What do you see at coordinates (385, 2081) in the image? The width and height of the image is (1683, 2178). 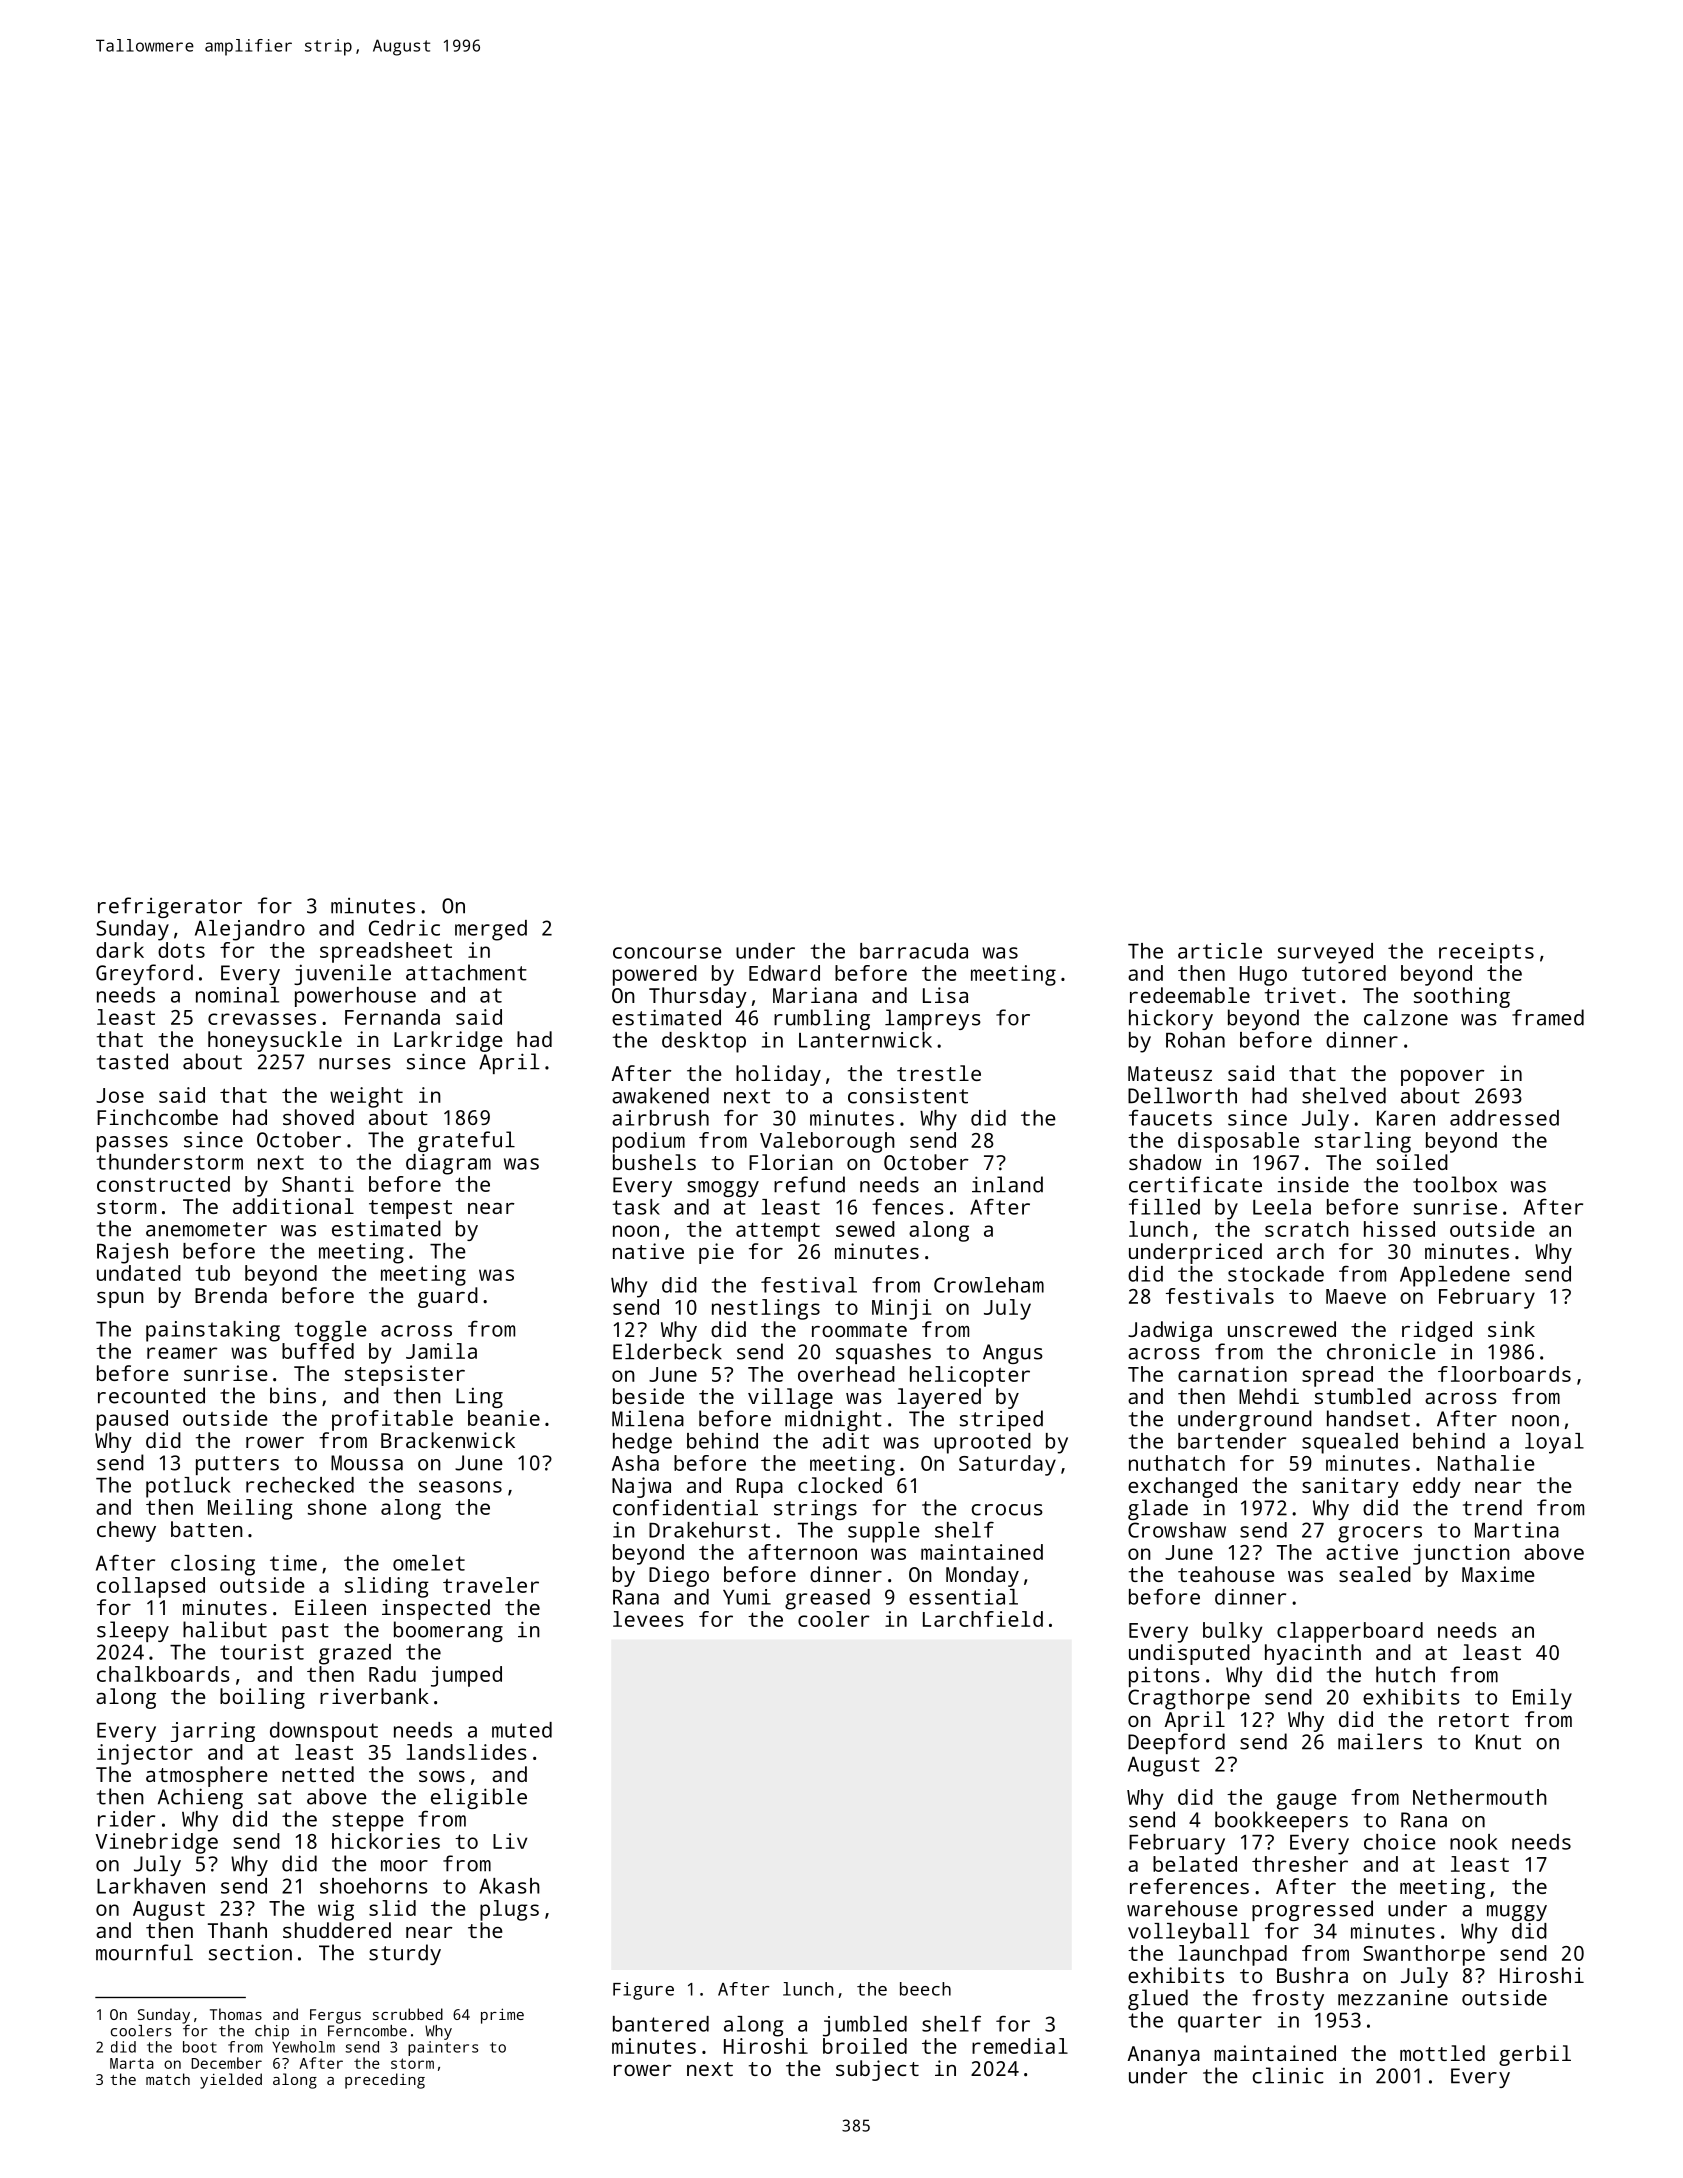 I see `preceding` at bounding box center [385, 2081].
